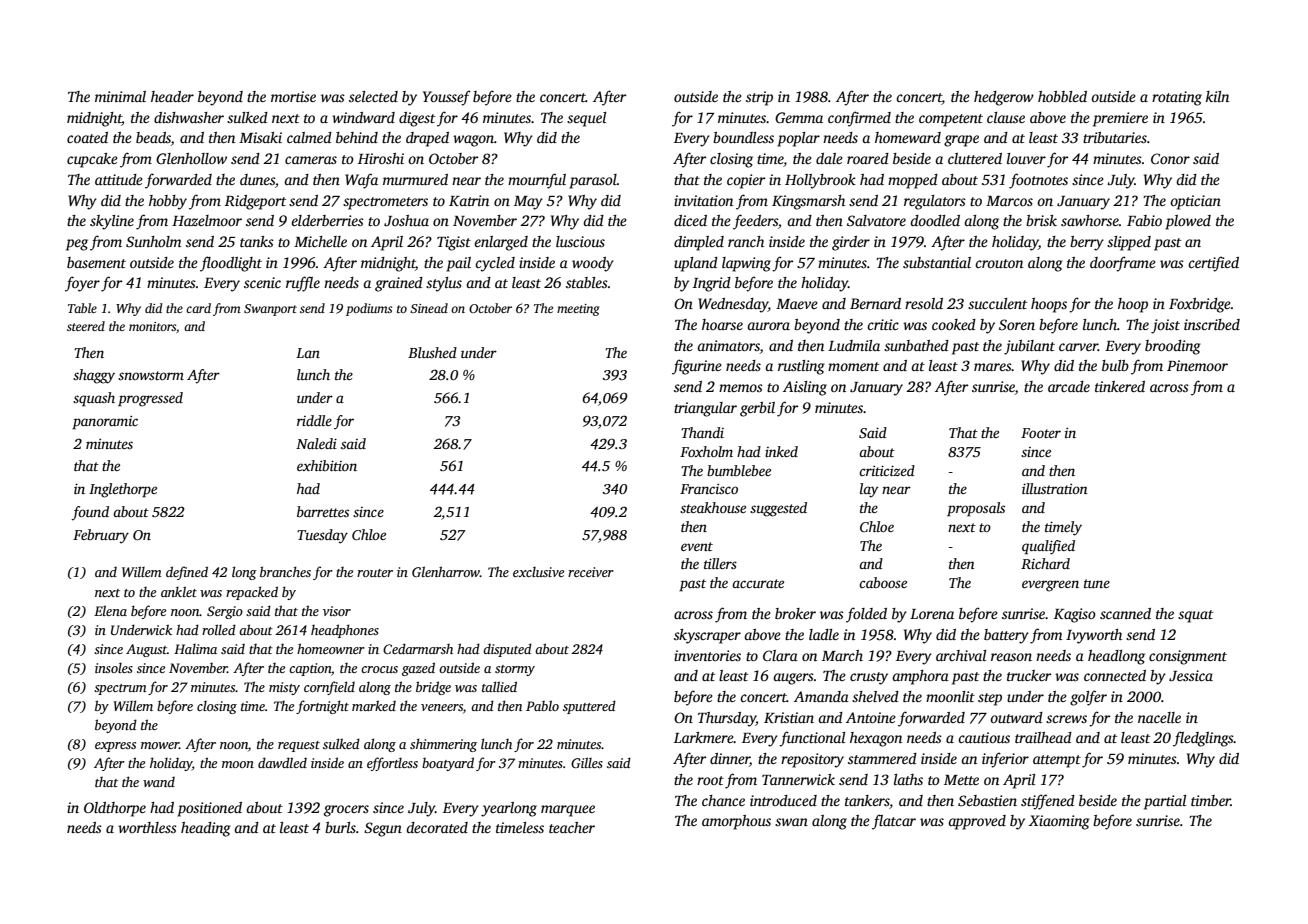 The width and height of the document is (1308, 924). I want to click on Hollybrook, so click(820, 181).
